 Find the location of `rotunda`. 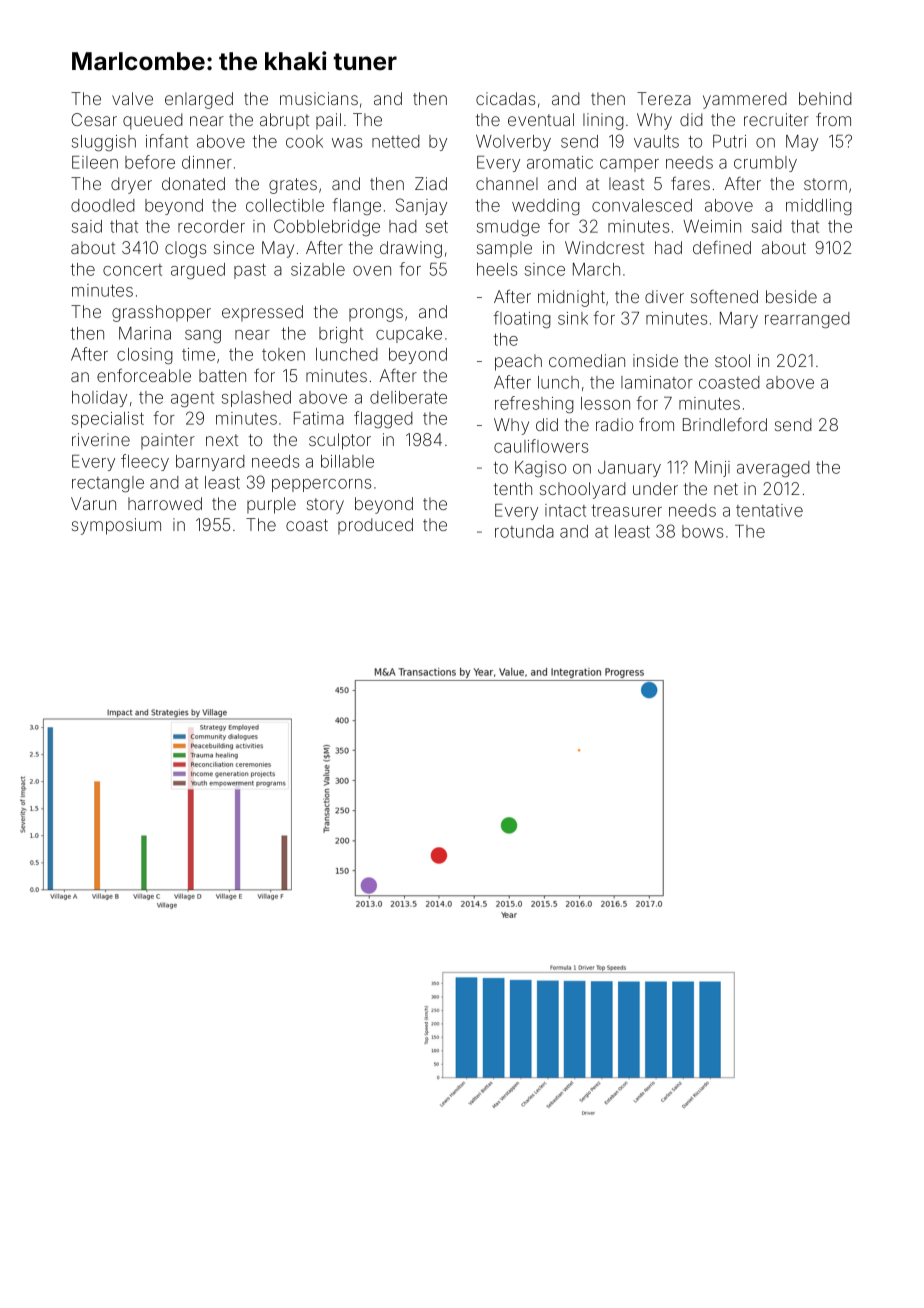

rotunda is located at coordinates (524, 531).
